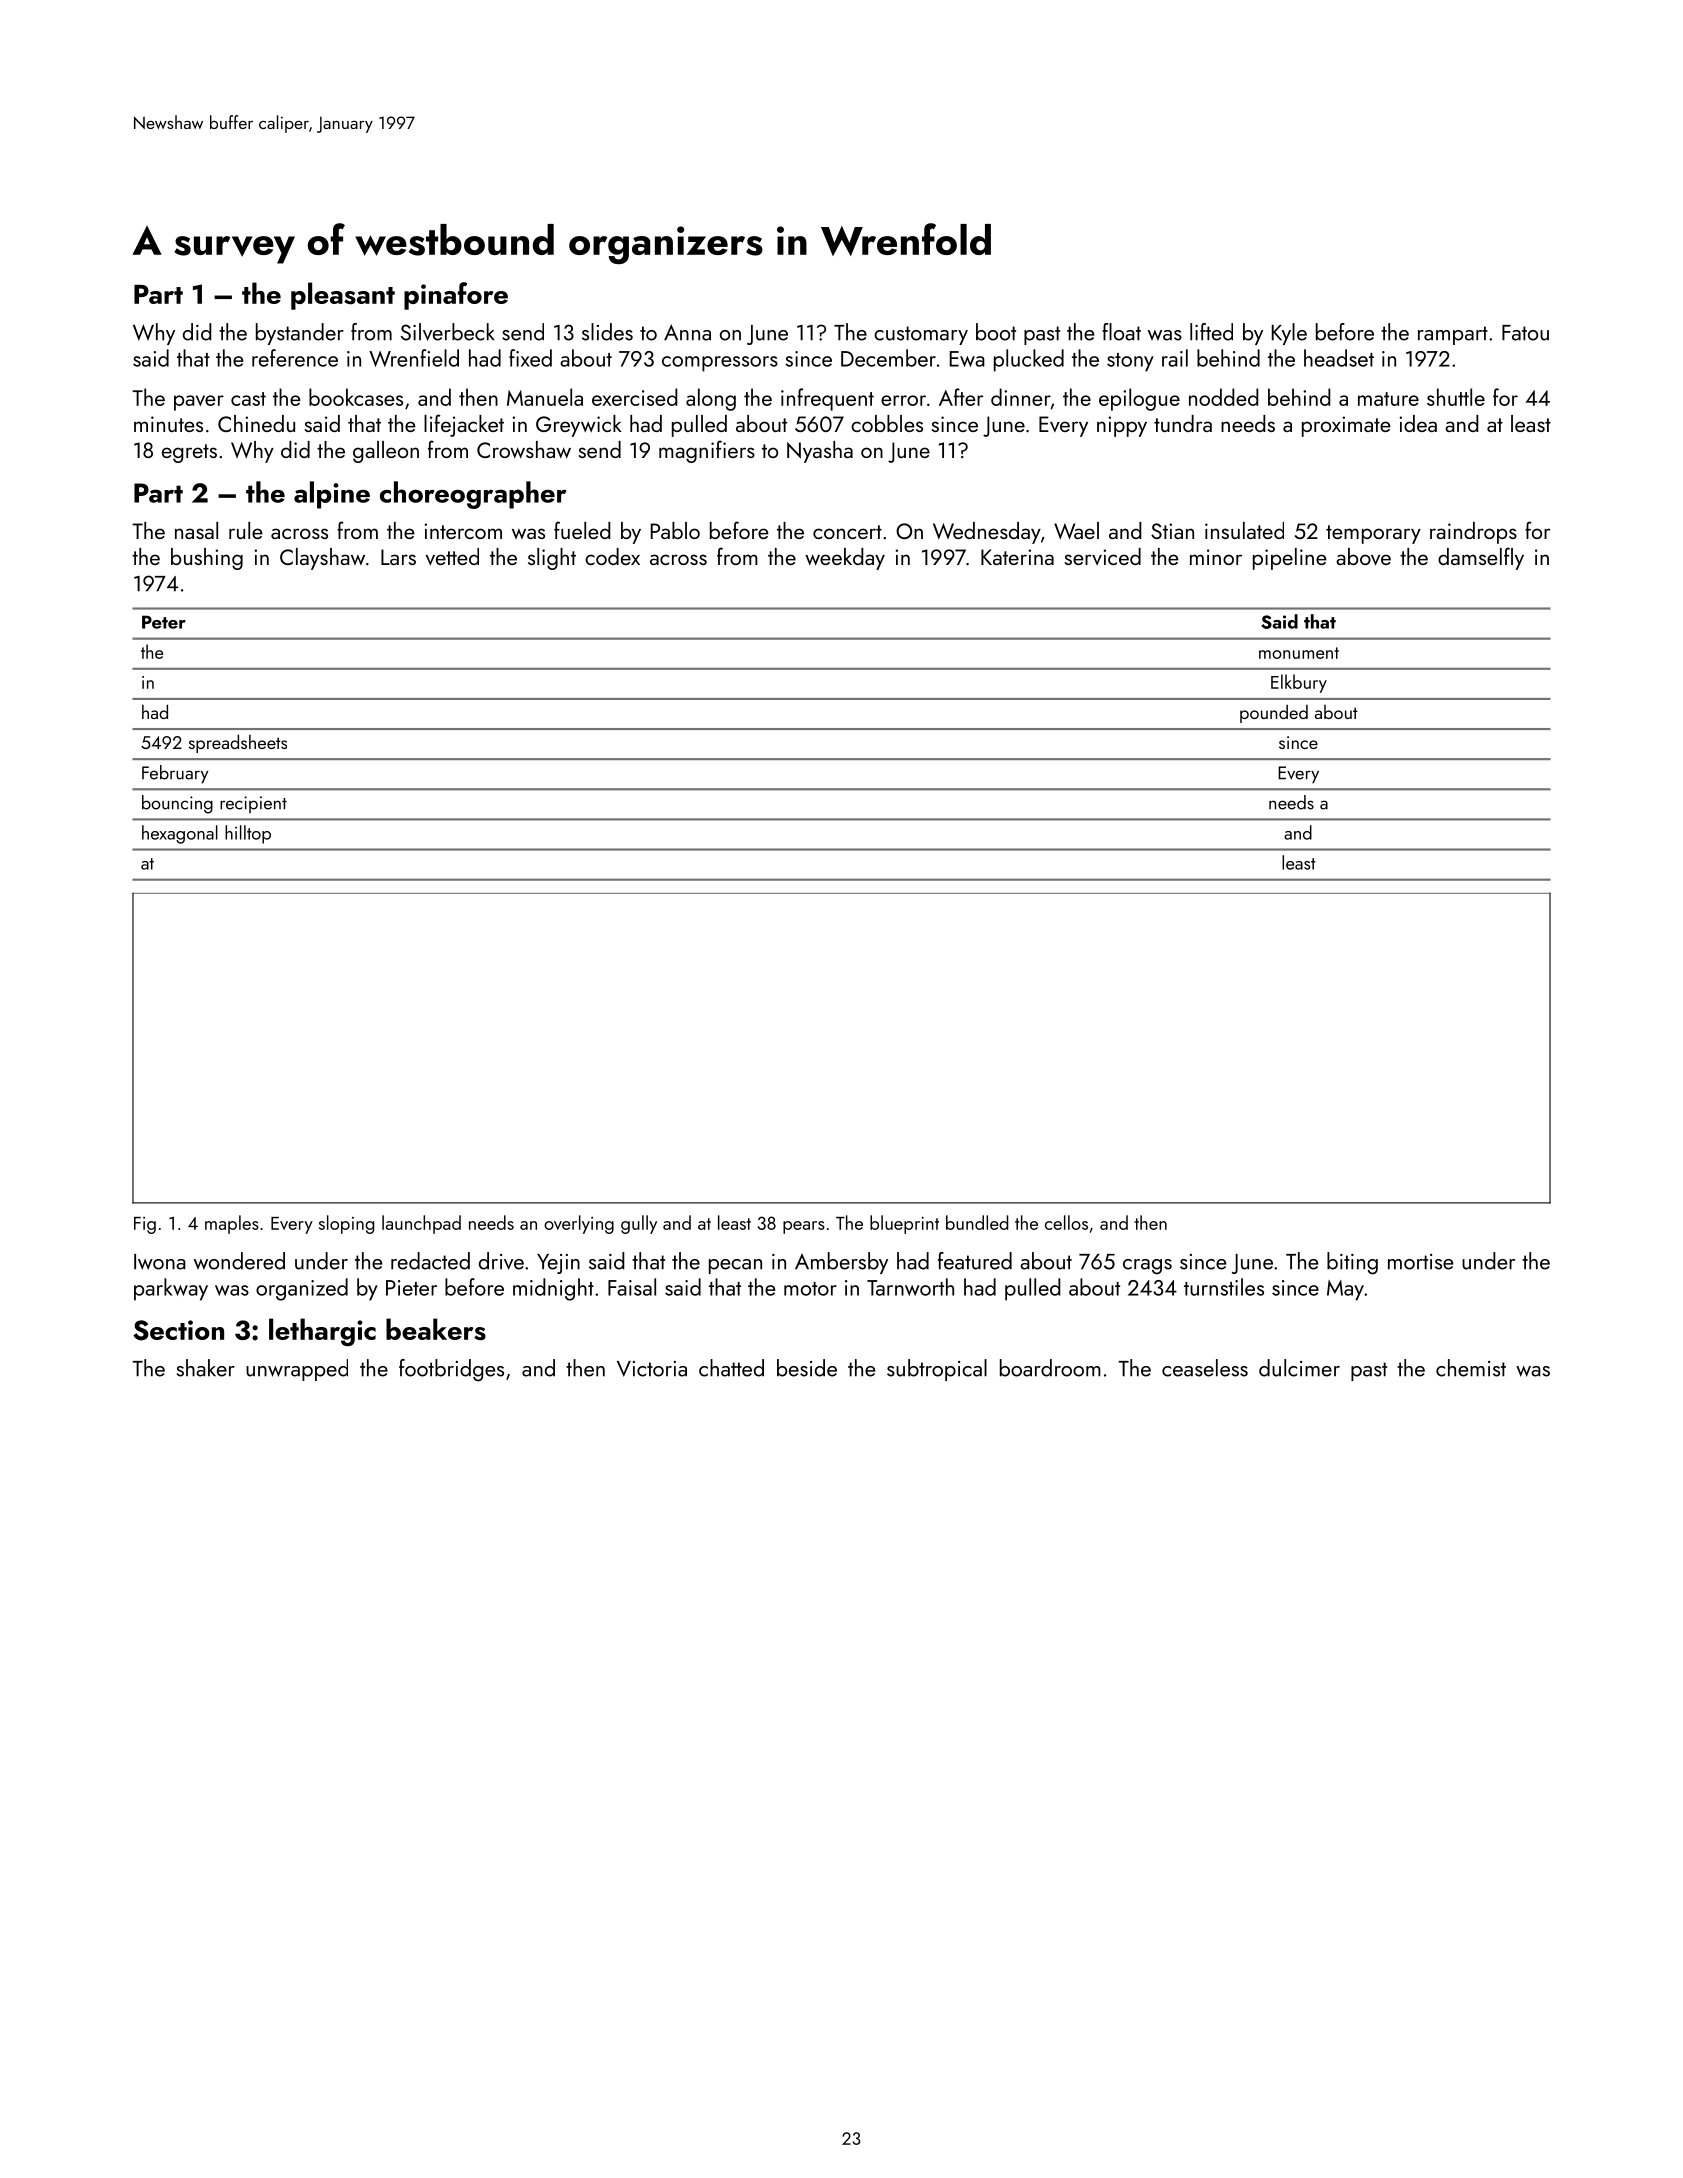 This screenshot has width=1683, height=2178. What do you see at coordinates (607, 332) in the screenshot?
I see `slides` at bounding box center [607, 332].
